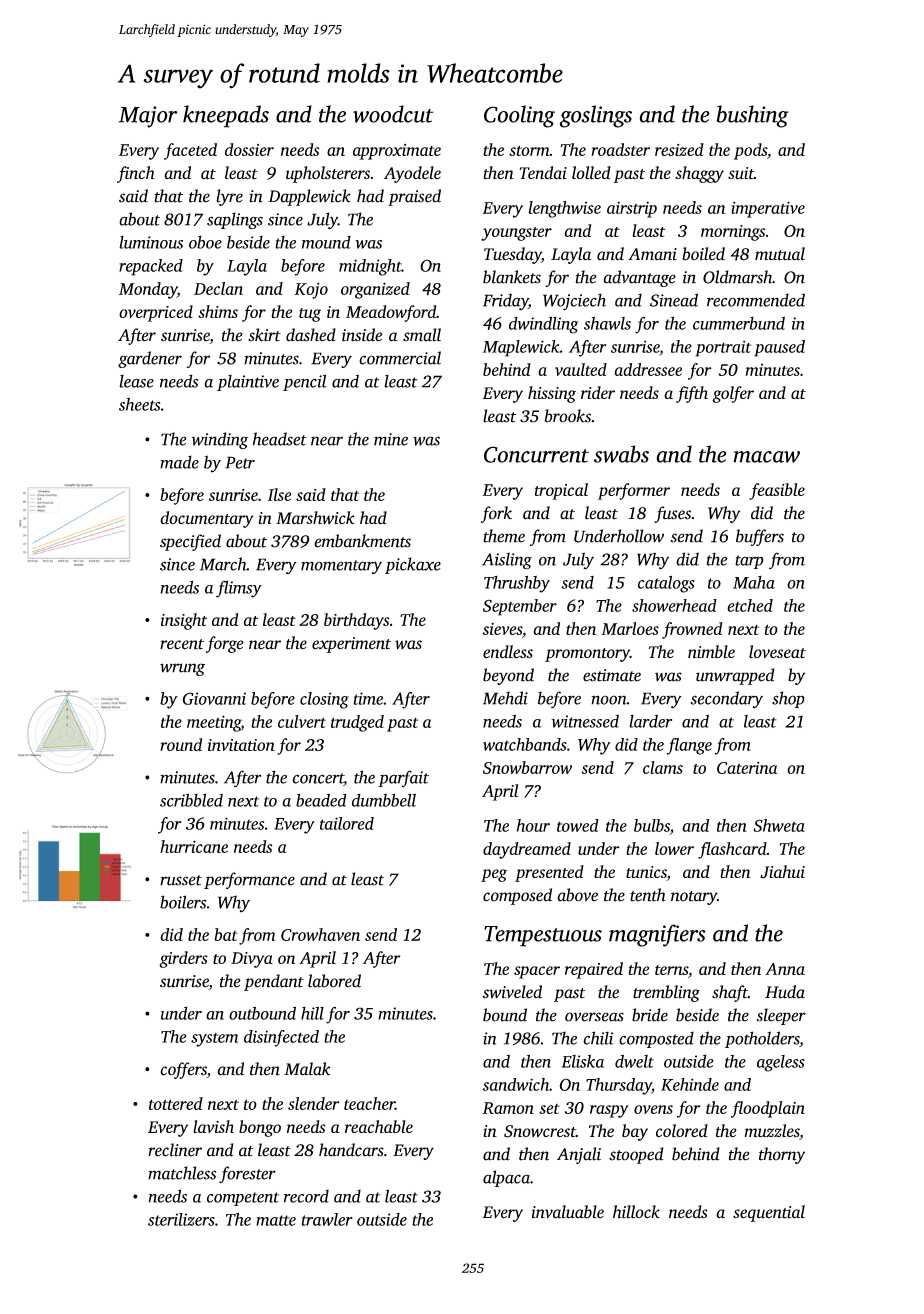 This page has height=1314, width=924. Describe the element at coordinates (521, 348) in the page. I see `Maplewick` at that location.
